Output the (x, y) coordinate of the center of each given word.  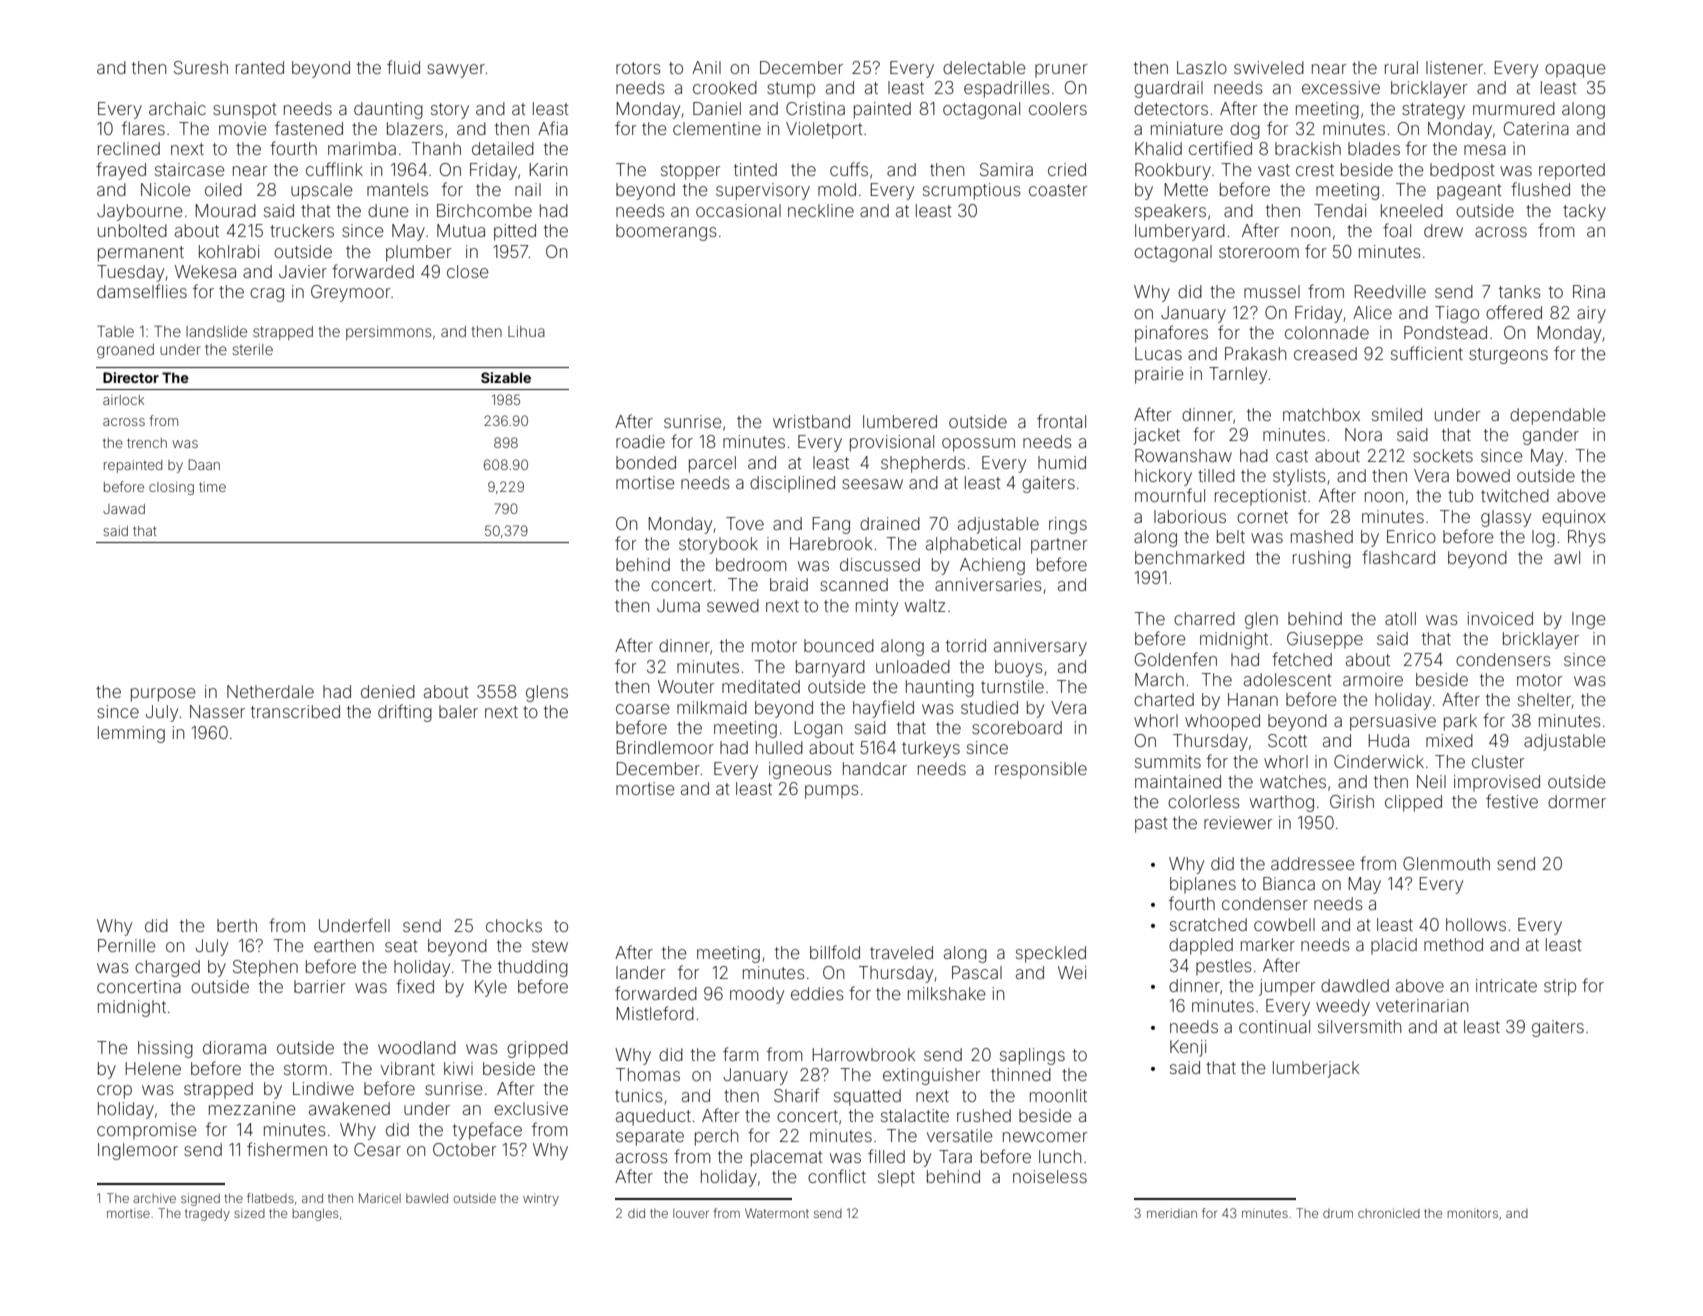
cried (1067, 169)
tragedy (207, 1214)
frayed (121, 171)
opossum (978, 445)
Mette (1186, 189)
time (212, 487)
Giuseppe (1325, 640)
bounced (839, 645)
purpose (163, 695)
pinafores (1171, 334)
